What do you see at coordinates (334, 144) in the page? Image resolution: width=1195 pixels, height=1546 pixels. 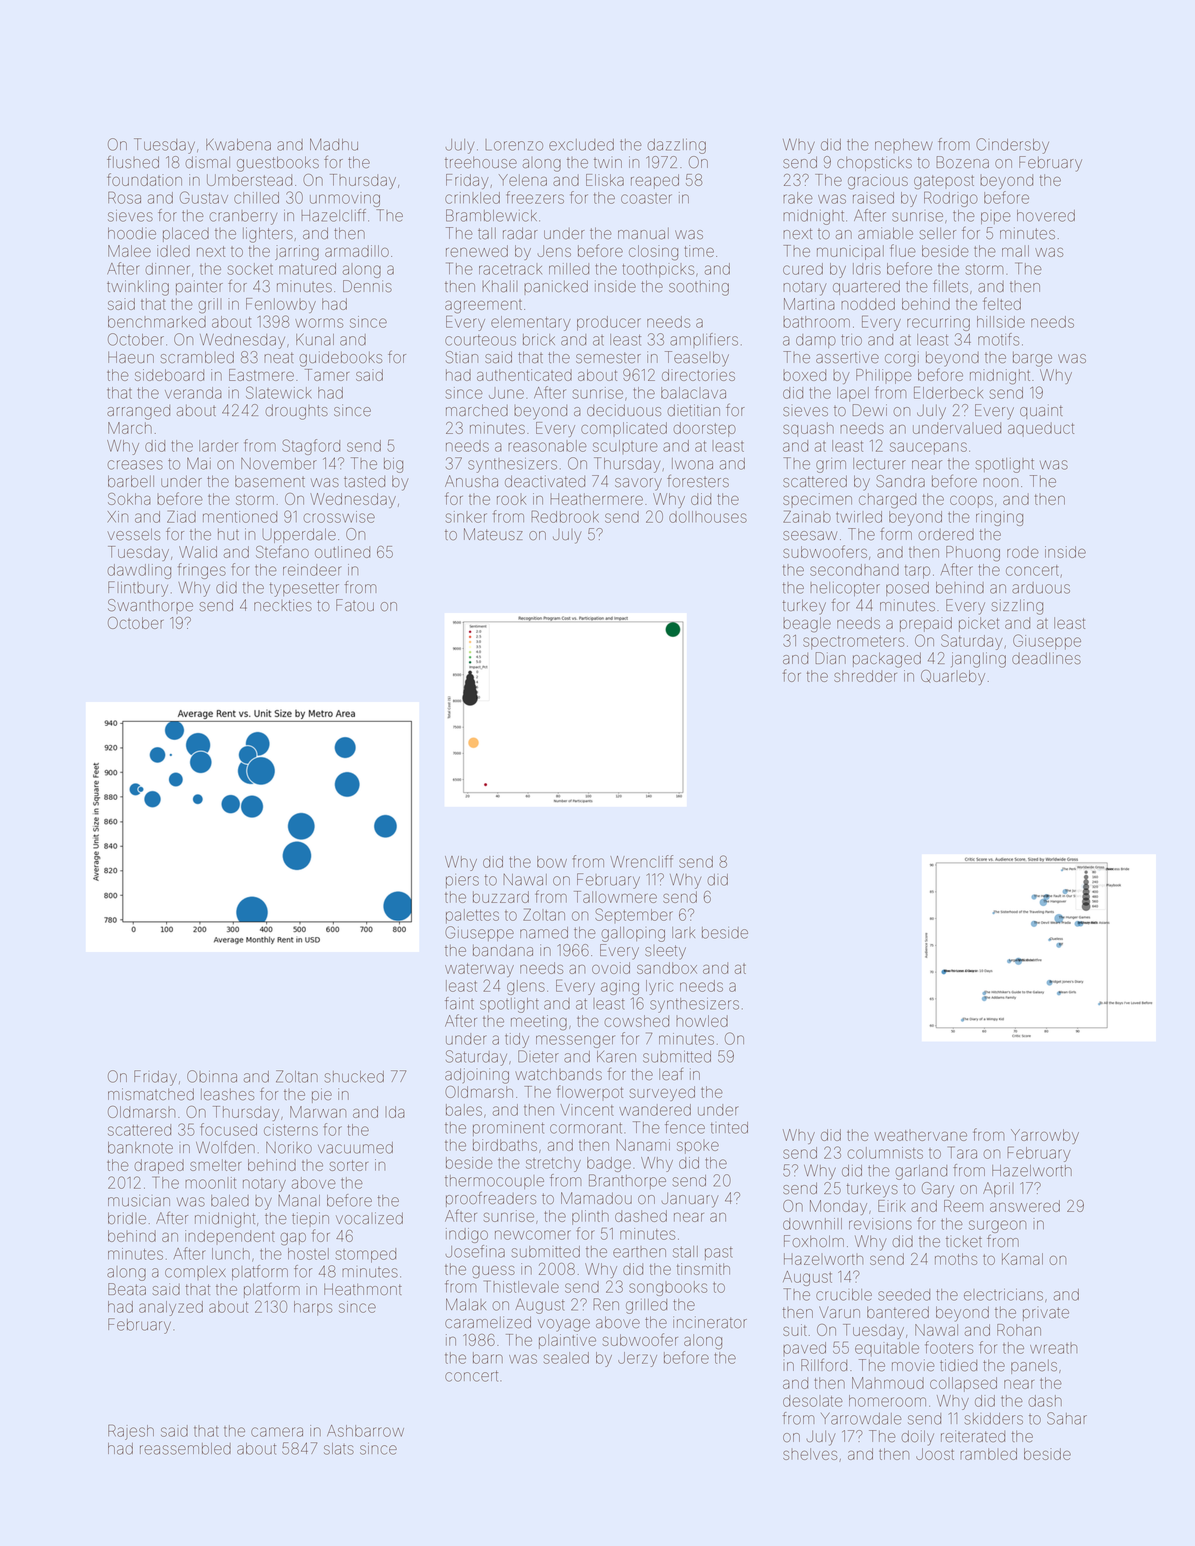 I see `Madhu` at bounding box center [334, 144].
